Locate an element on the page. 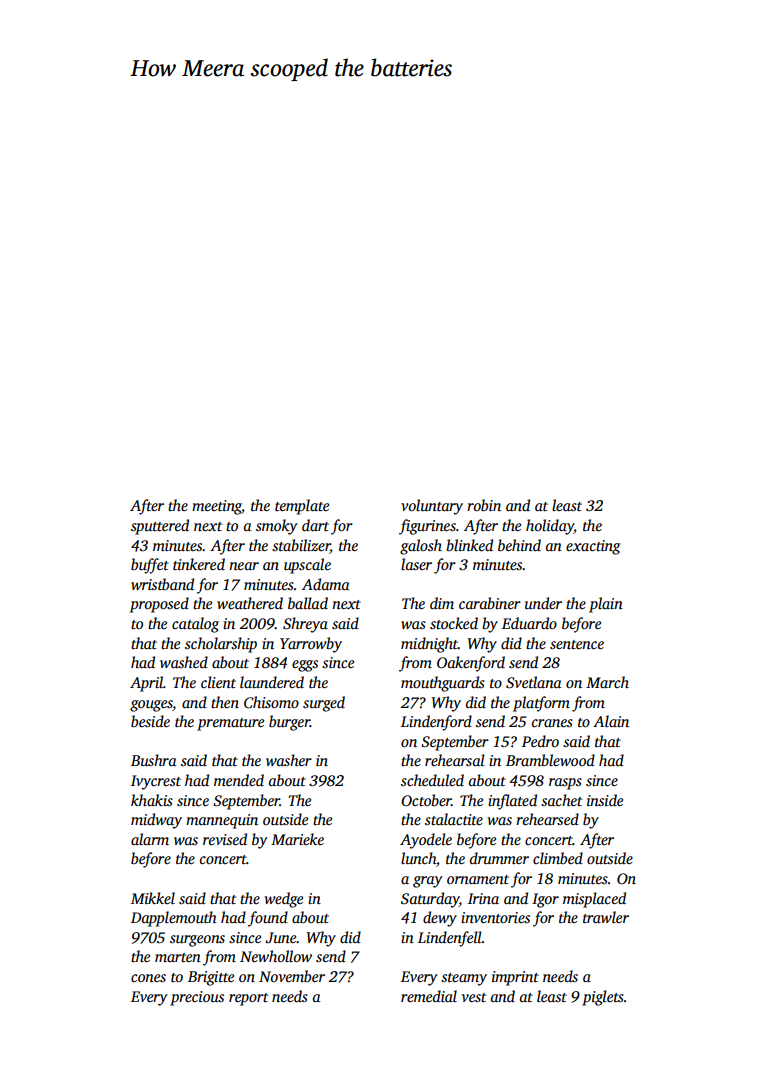  sentence is located at coordinates (577, 644).
